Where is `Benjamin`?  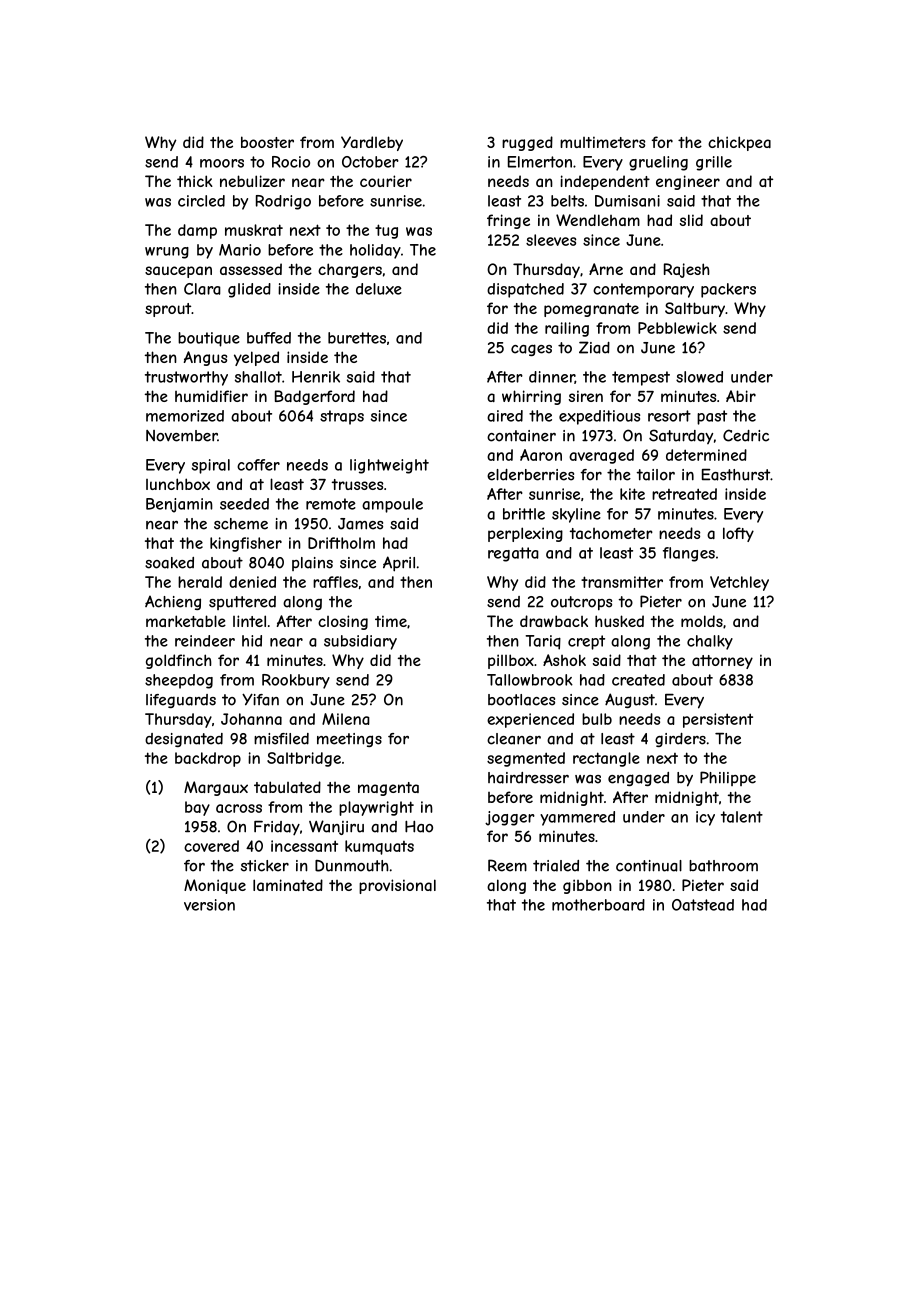
Benjamin is located at coordinates (179, 505).
